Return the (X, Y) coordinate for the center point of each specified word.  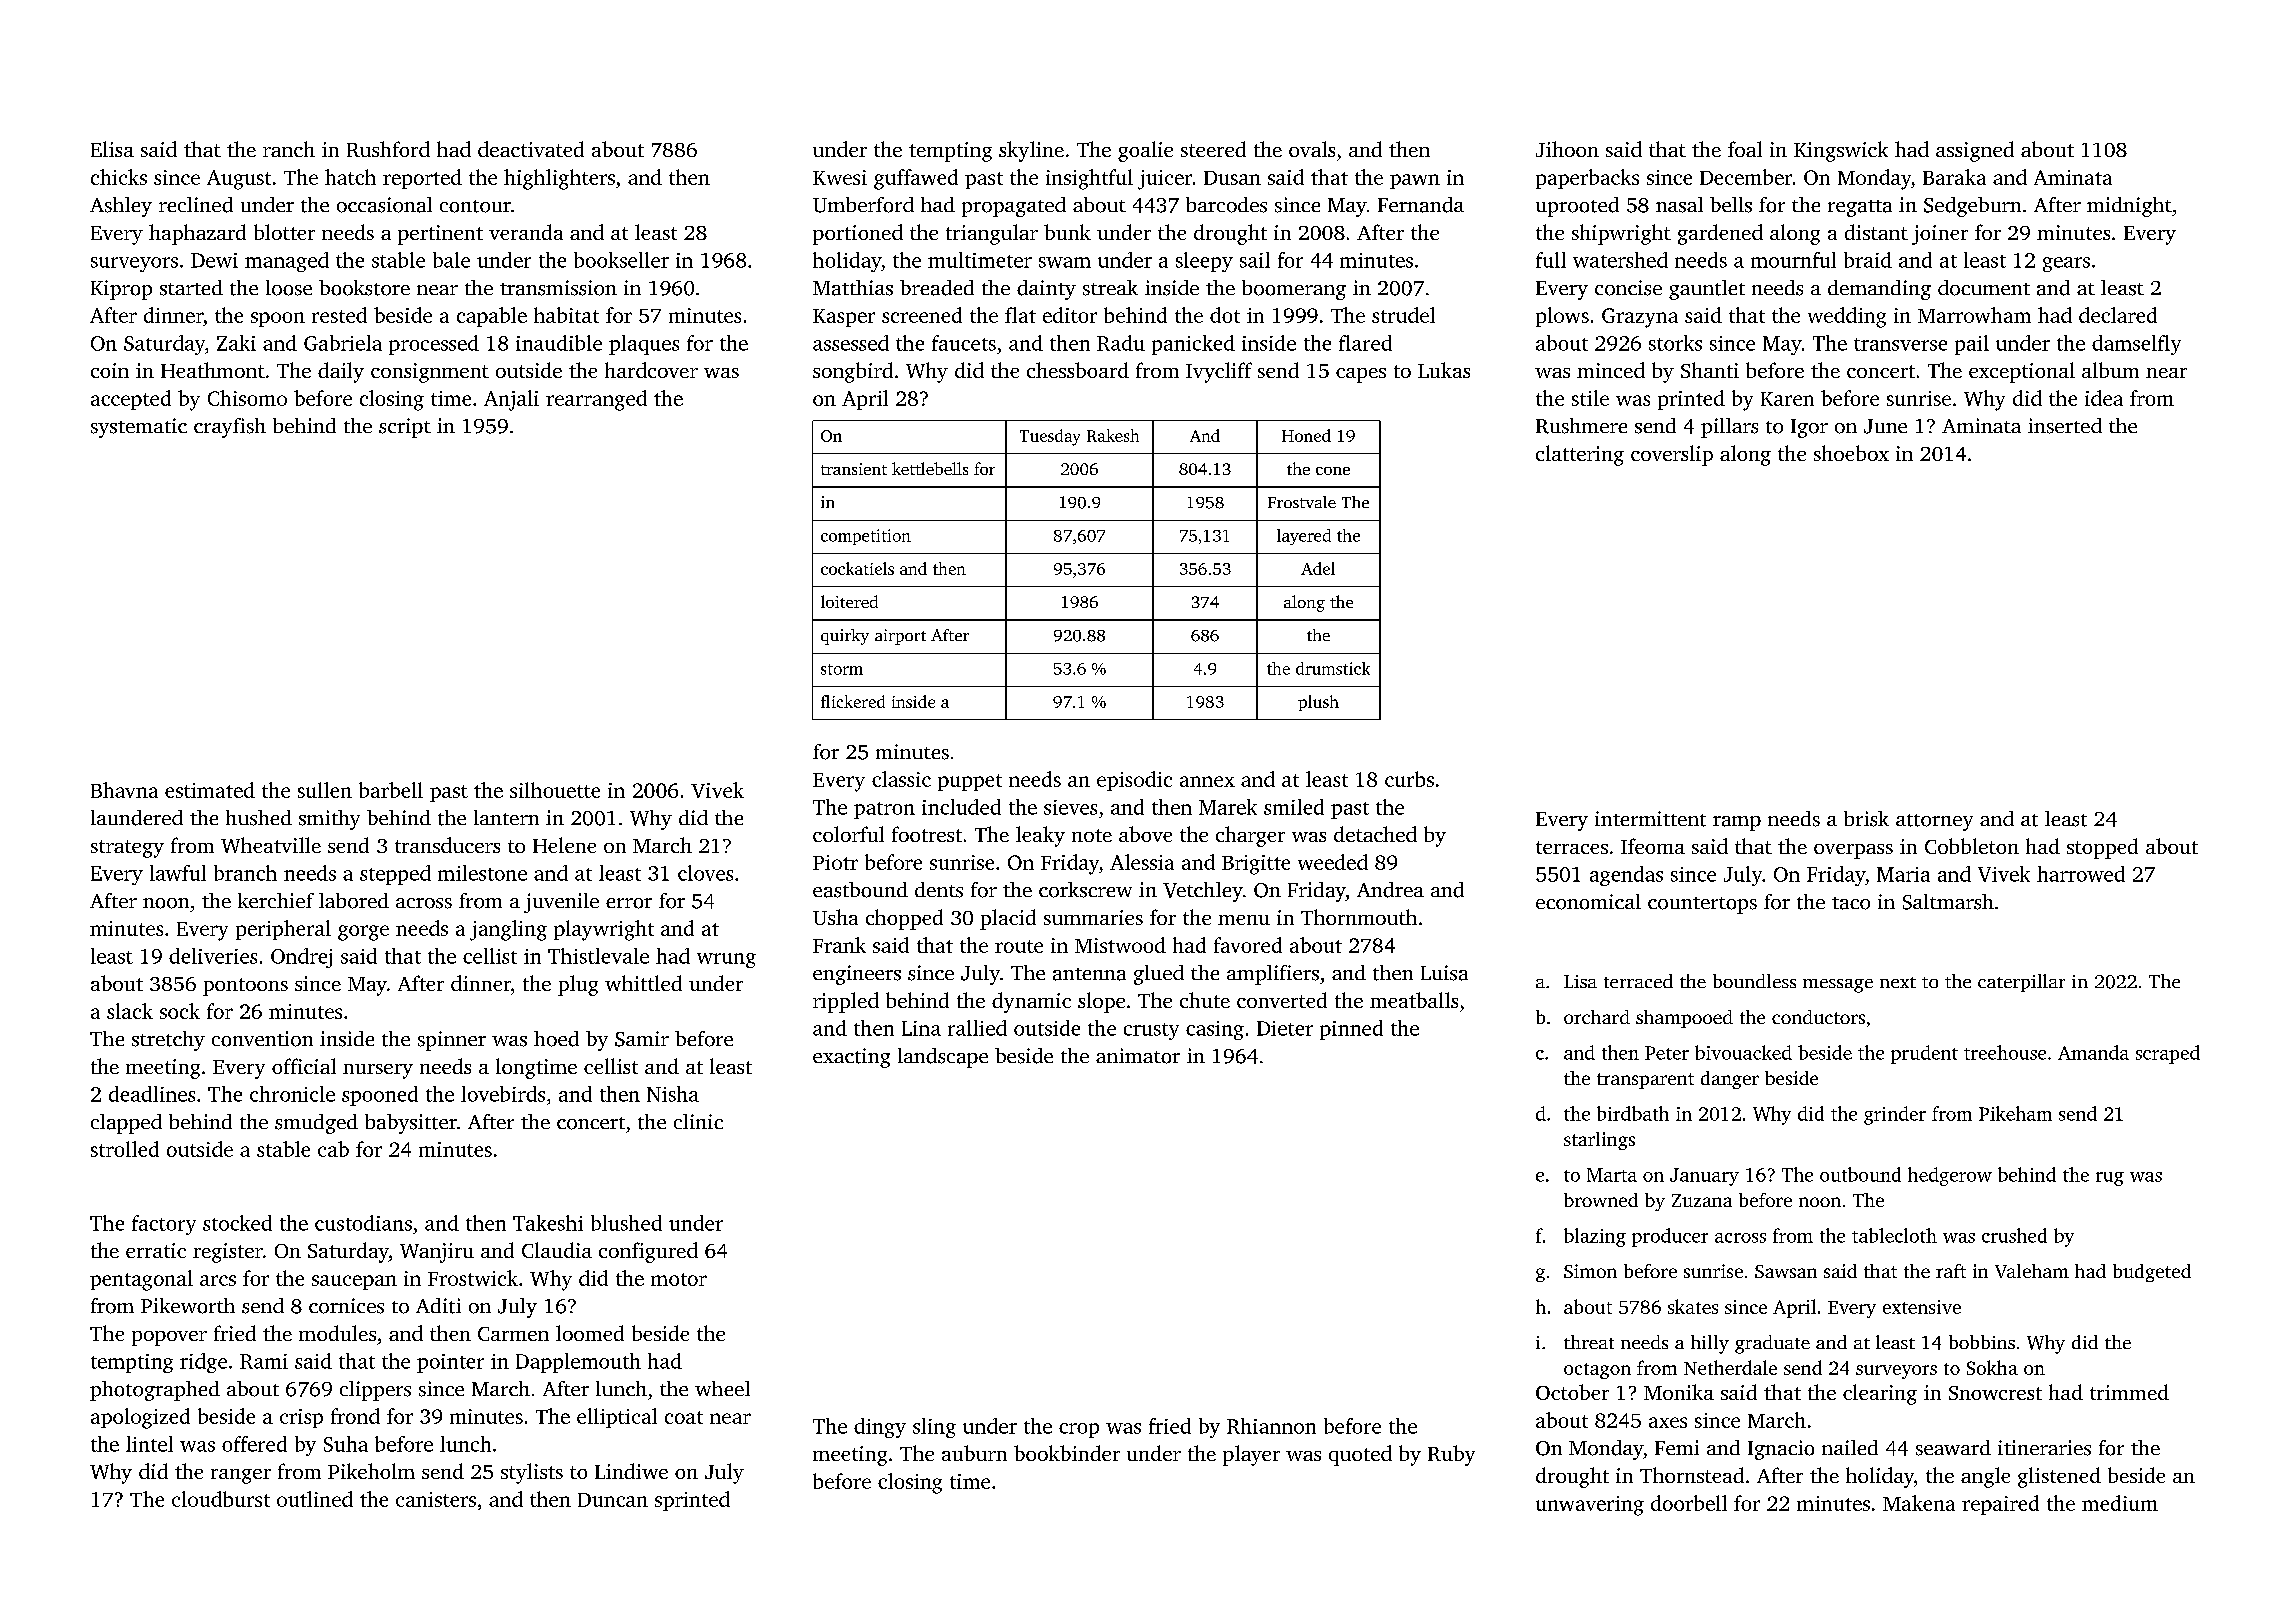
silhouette (555, 790)
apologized (140, 1418)
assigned (1975, 151)
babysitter (411, 1124)
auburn (974, 1453)
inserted (2065, 426)
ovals (1312, 149)
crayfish (230, 428)
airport (900, 637)
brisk (1866, 819)
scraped (2168, 1054)
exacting (851, 1058)
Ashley (121, 207)
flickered (853, 701)
